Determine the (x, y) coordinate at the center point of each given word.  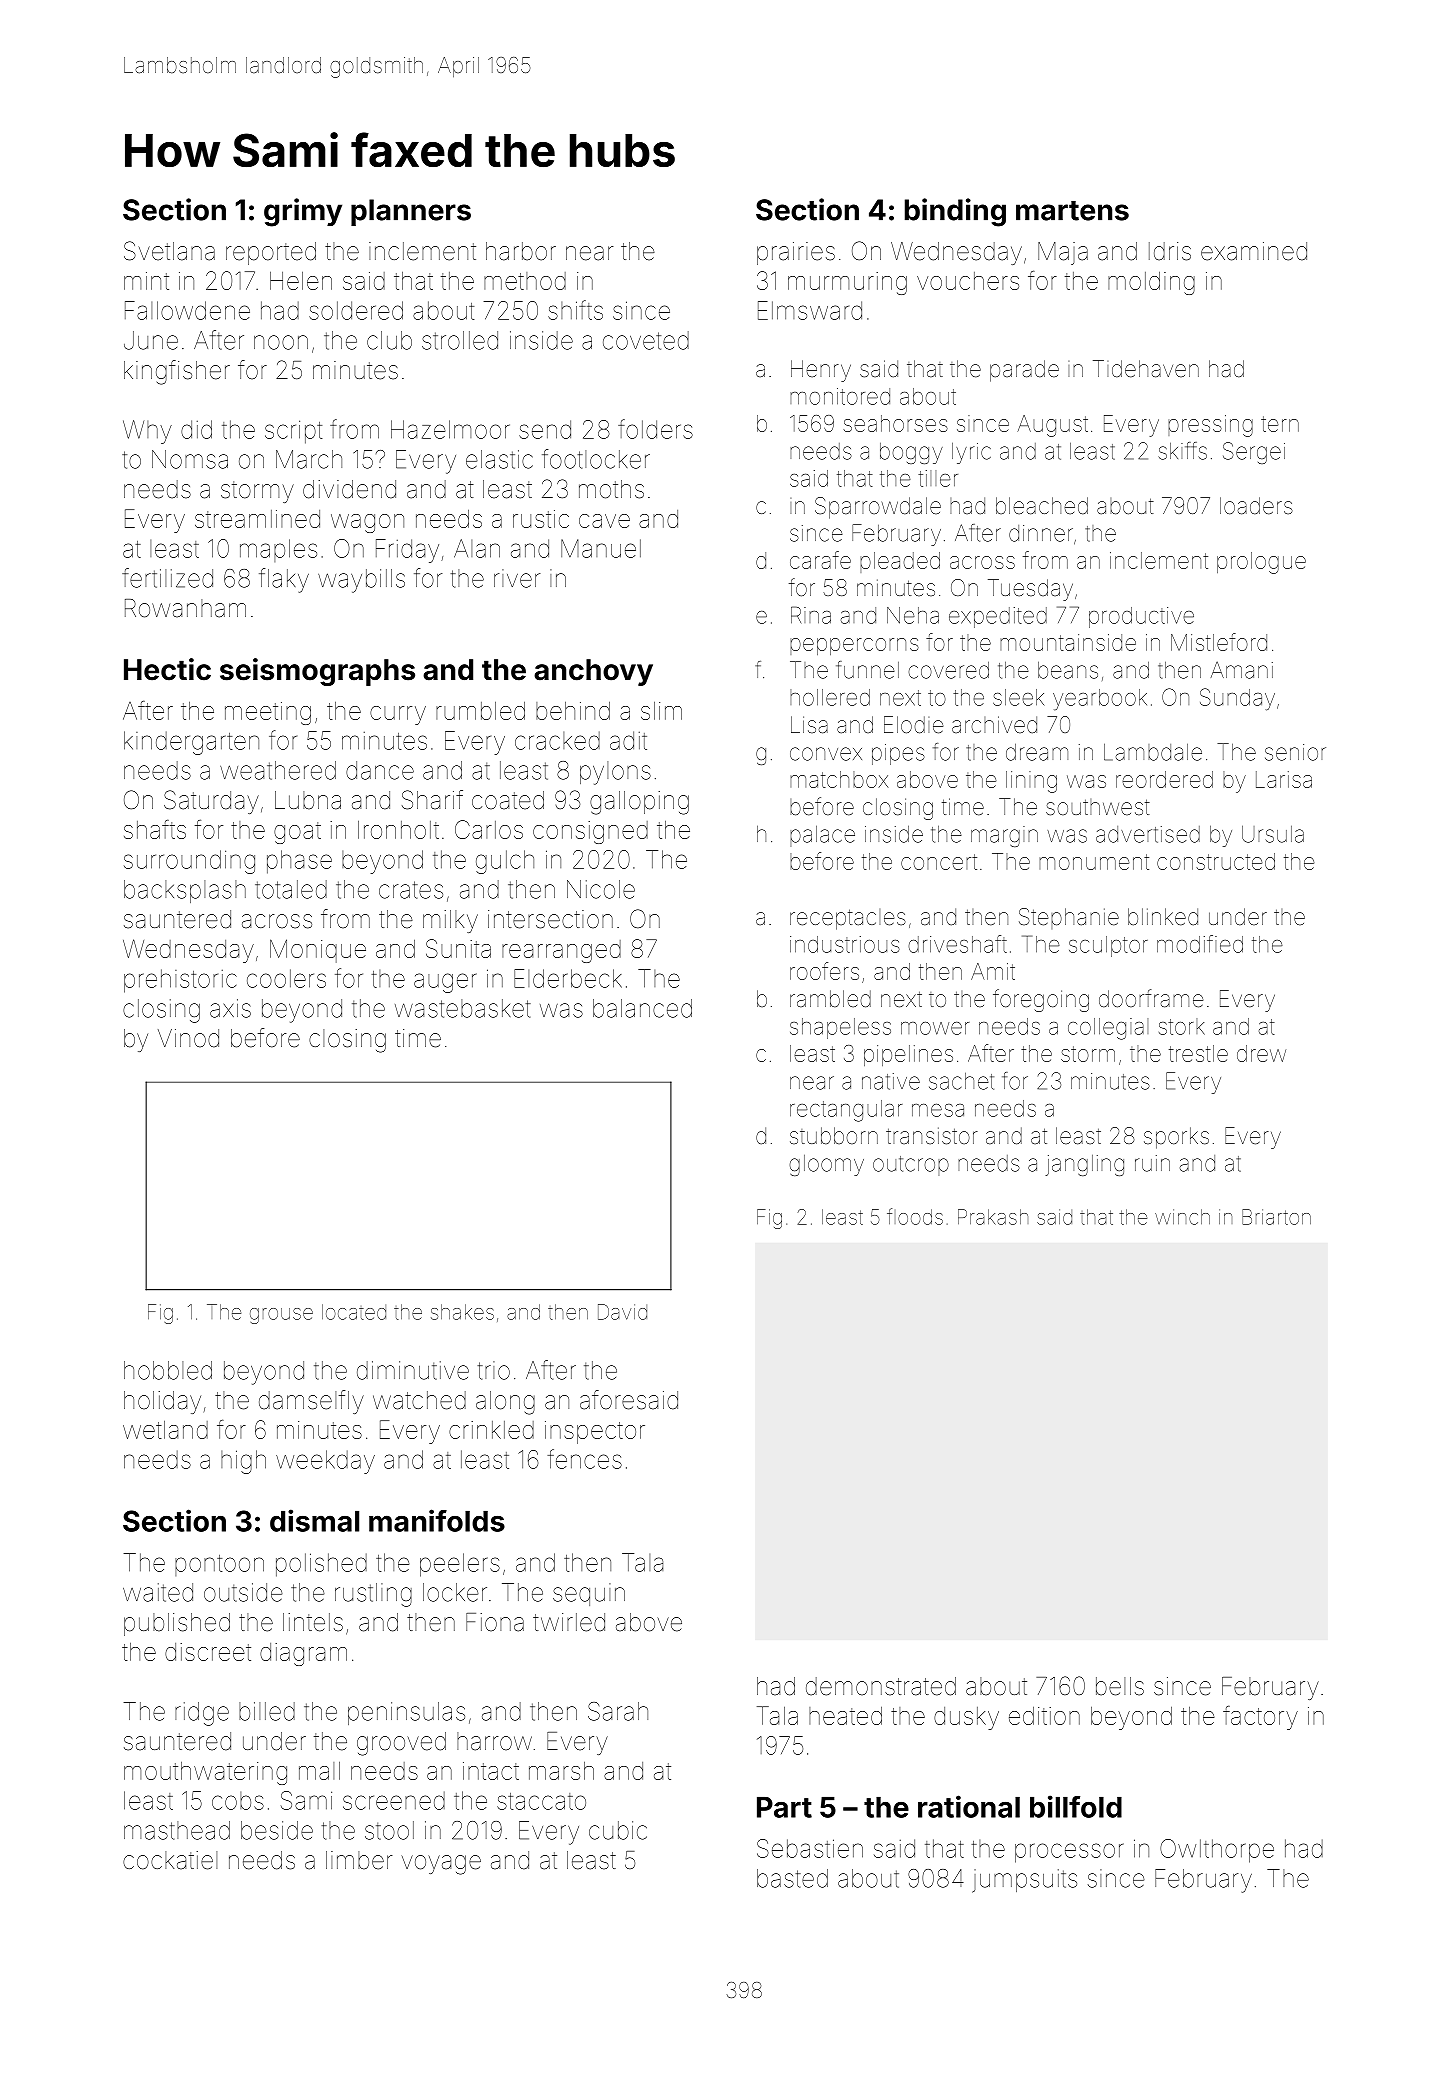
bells (1120, 1686)
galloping (639, 803)
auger (445, 983)
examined (1254, 251)
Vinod (188, 1038)
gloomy (826, 1165)
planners (411, 212)
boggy (911, 453)
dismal (314, 1520)
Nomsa (190, 459)
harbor (521, 251)
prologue (1261, 563)
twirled (569, 1622)
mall (319, 1771)
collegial (1108, 1029)
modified (1200, 944)
